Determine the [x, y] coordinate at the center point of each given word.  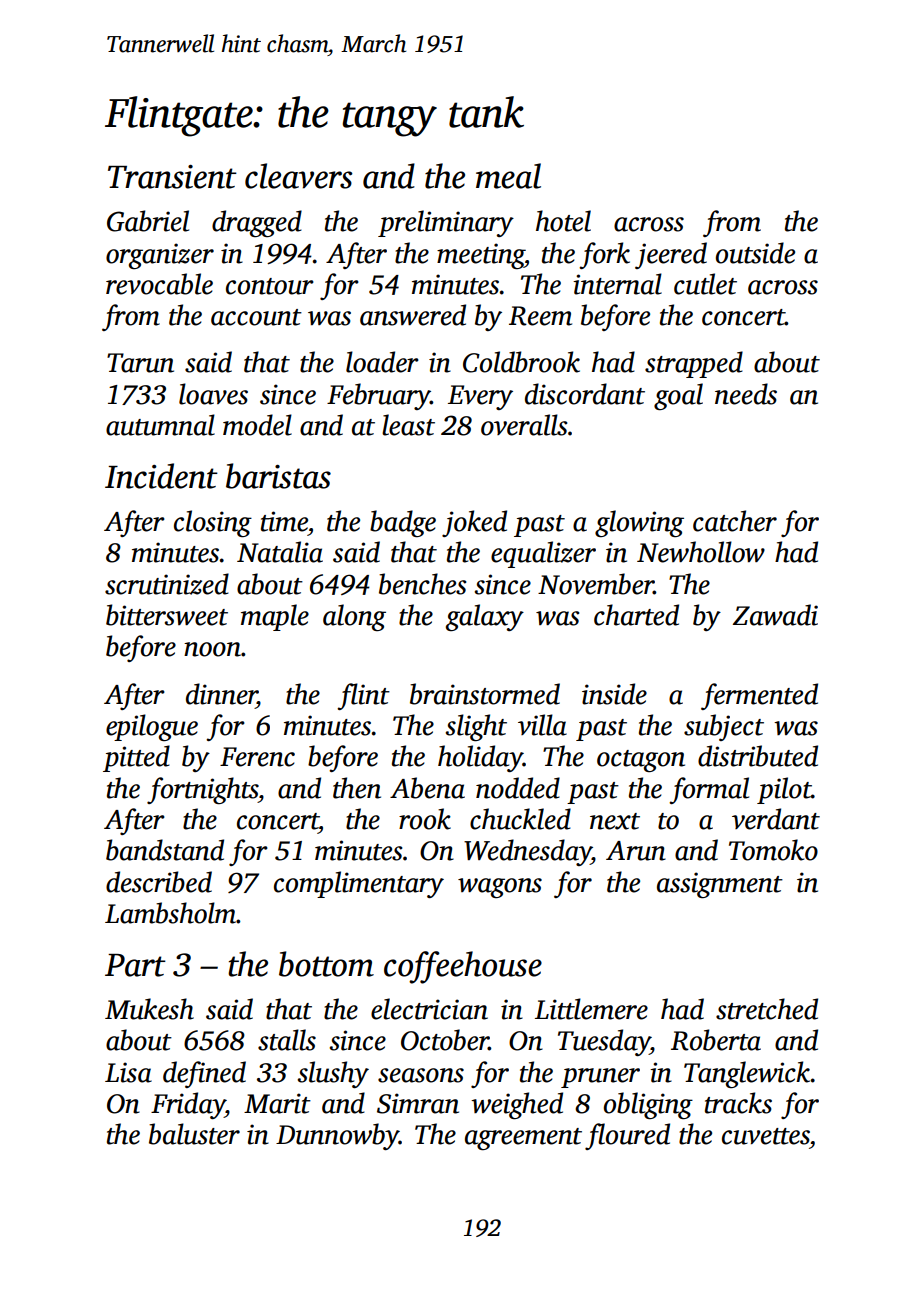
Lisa [128, 1072]
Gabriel [148, 221]
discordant [585, 394]
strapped [694, 364]
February [379, 396]
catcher [735, 521]
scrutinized [167, 584]
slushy [333, 1074]
